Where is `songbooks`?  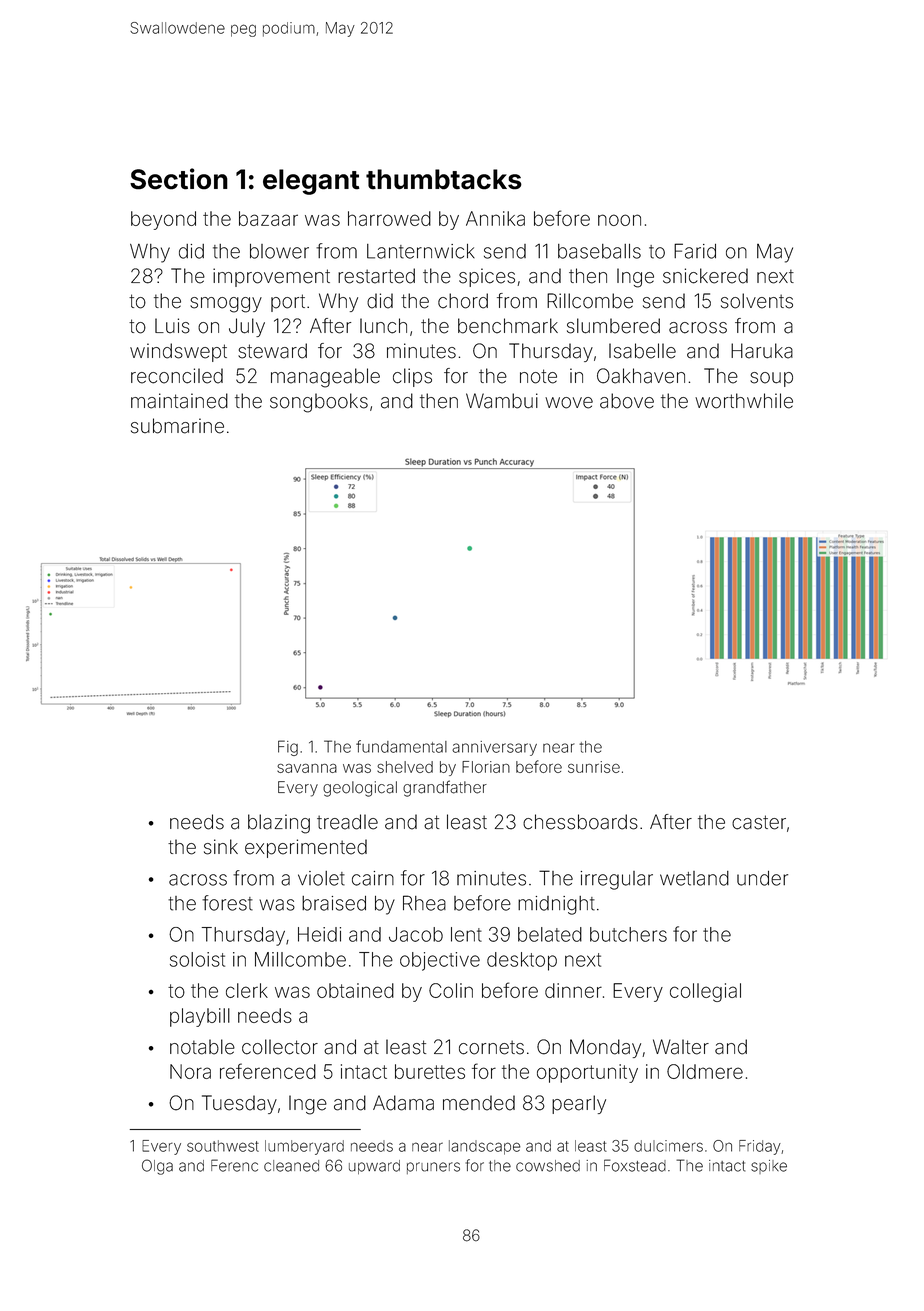 songbooks is located at coordinates (319, 403).
